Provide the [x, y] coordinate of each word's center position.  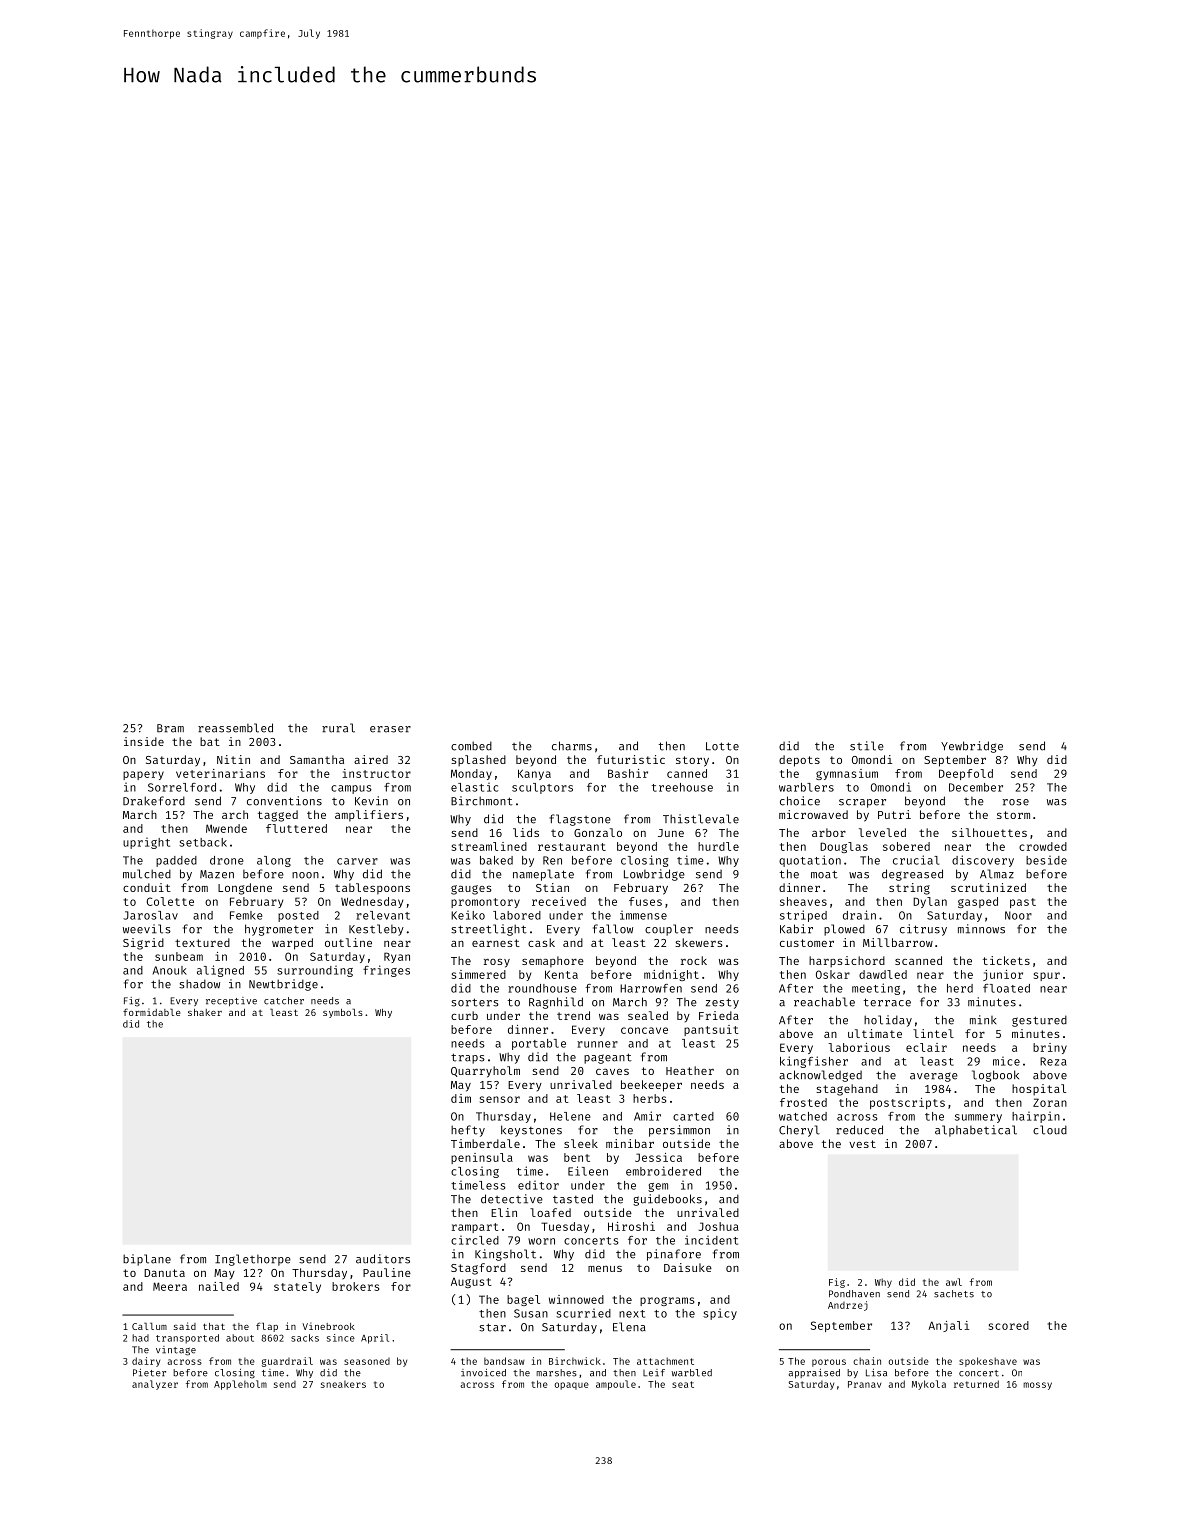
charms [572, 746]
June [671, 833]
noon [305, 875]
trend [573, 1015]
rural [338, 728]
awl [954, 1282]
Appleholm [240, 1385]
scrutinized [988, 887]
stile [867, 746]
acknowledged [820, 1076]
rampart [475, 1228]
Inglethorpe [253, 1260]
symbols [343, 1013]
